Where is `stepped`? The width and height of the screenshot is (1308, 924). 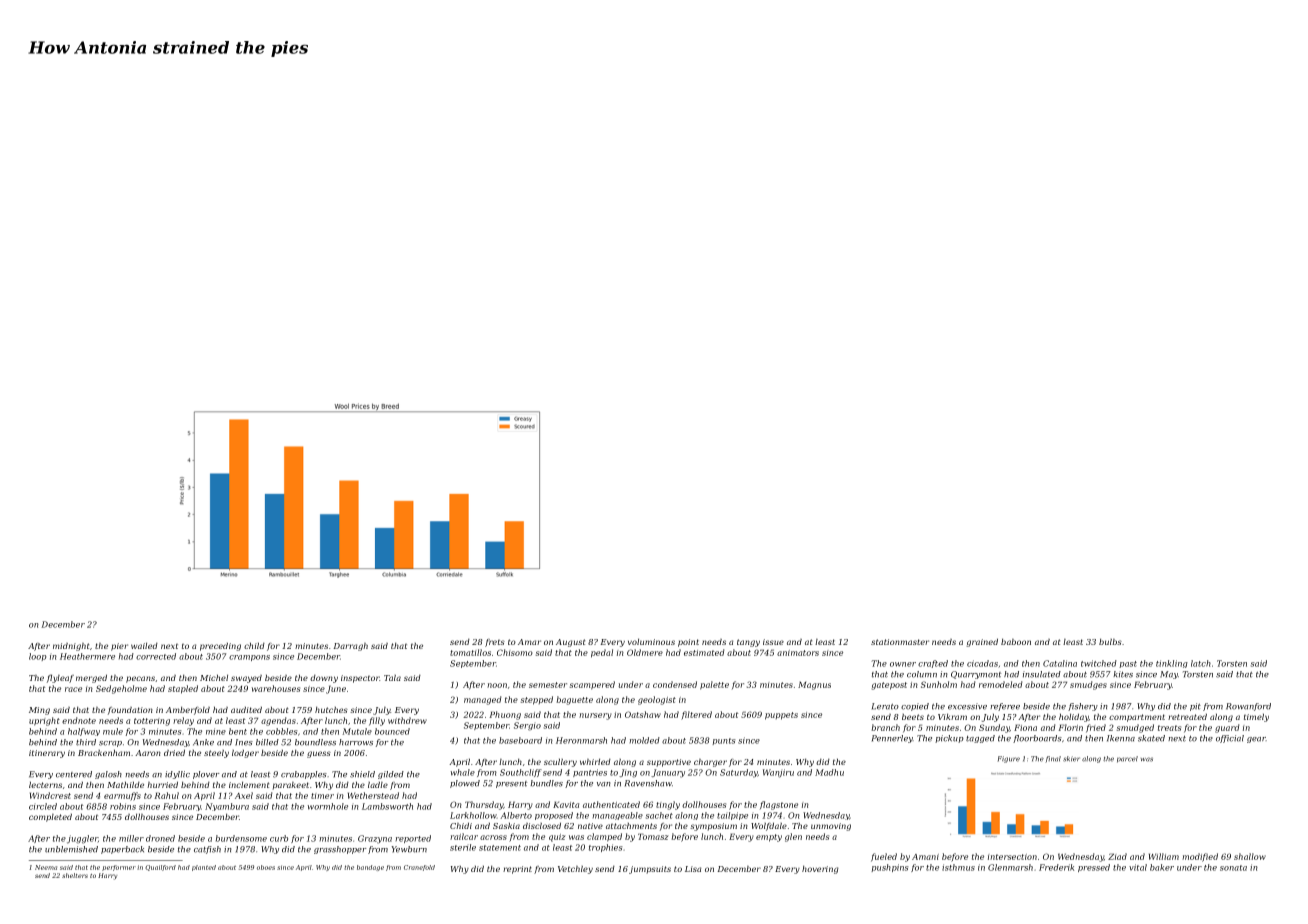 stepped is located at coordinates (537, 700).
